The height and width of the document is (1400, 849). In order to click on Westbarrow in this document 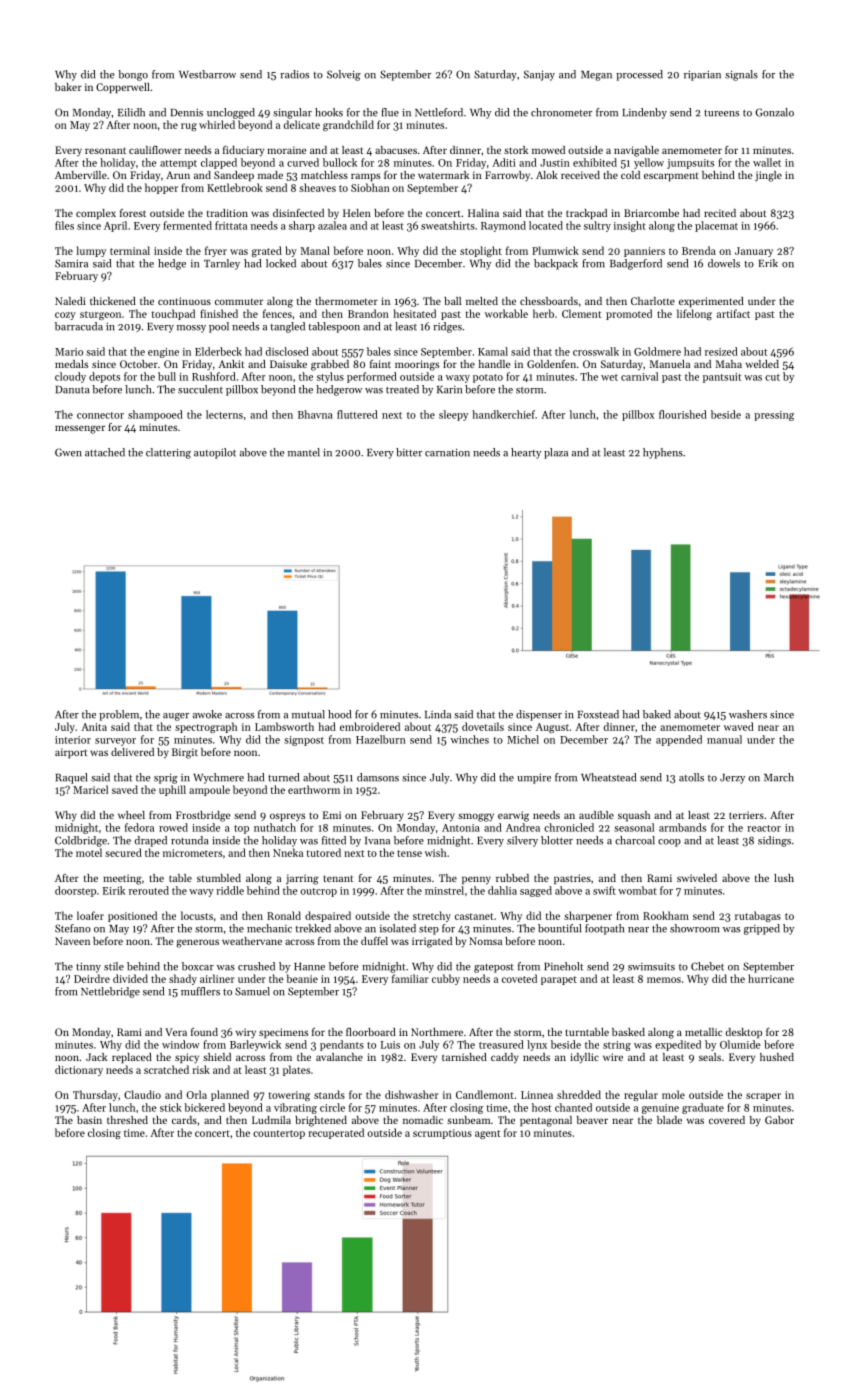, I will do `click(207, 74)`.
